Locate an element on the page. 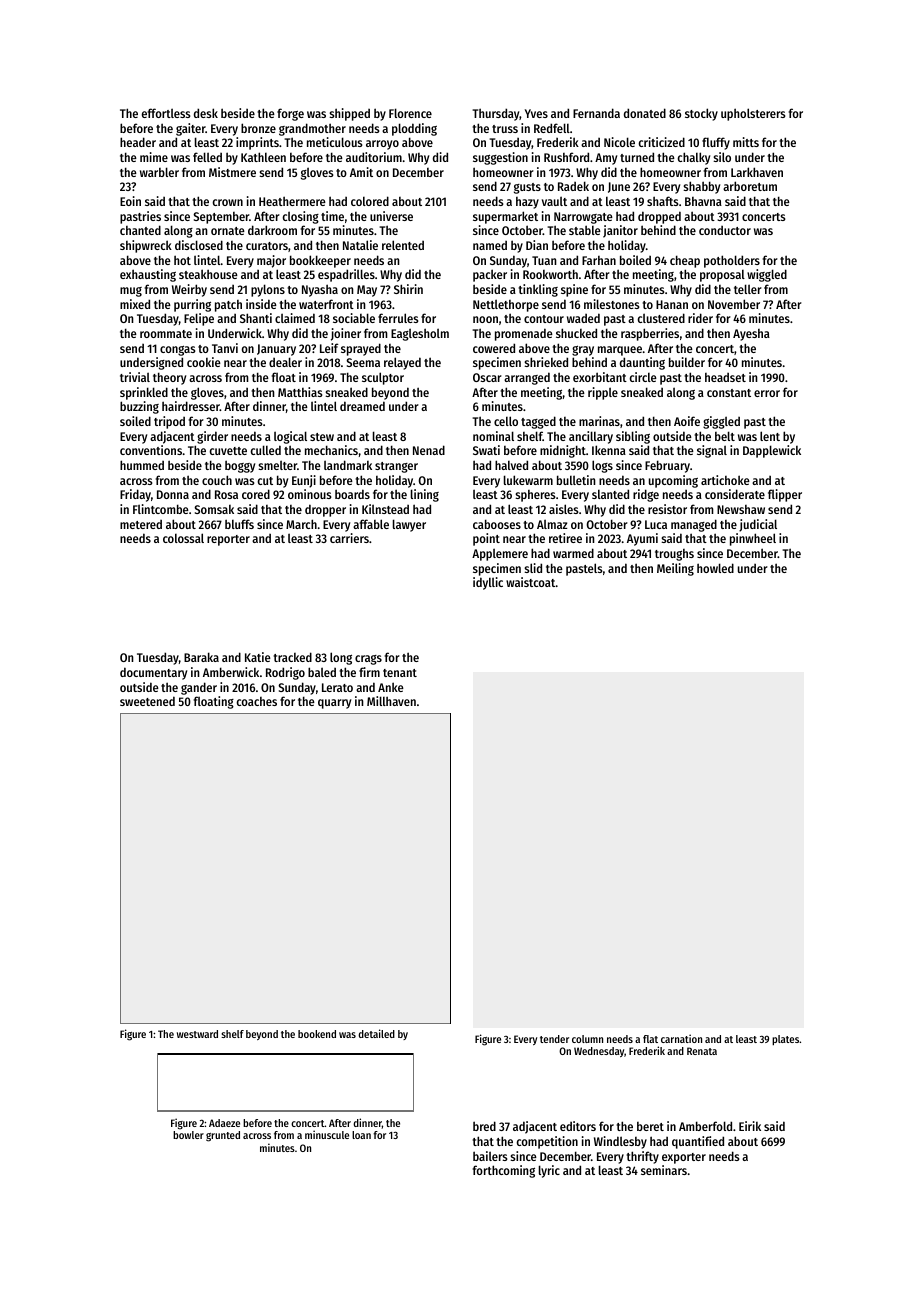 This page has width=924, height=1308. Aoife is located at coordinates (687, 421).
